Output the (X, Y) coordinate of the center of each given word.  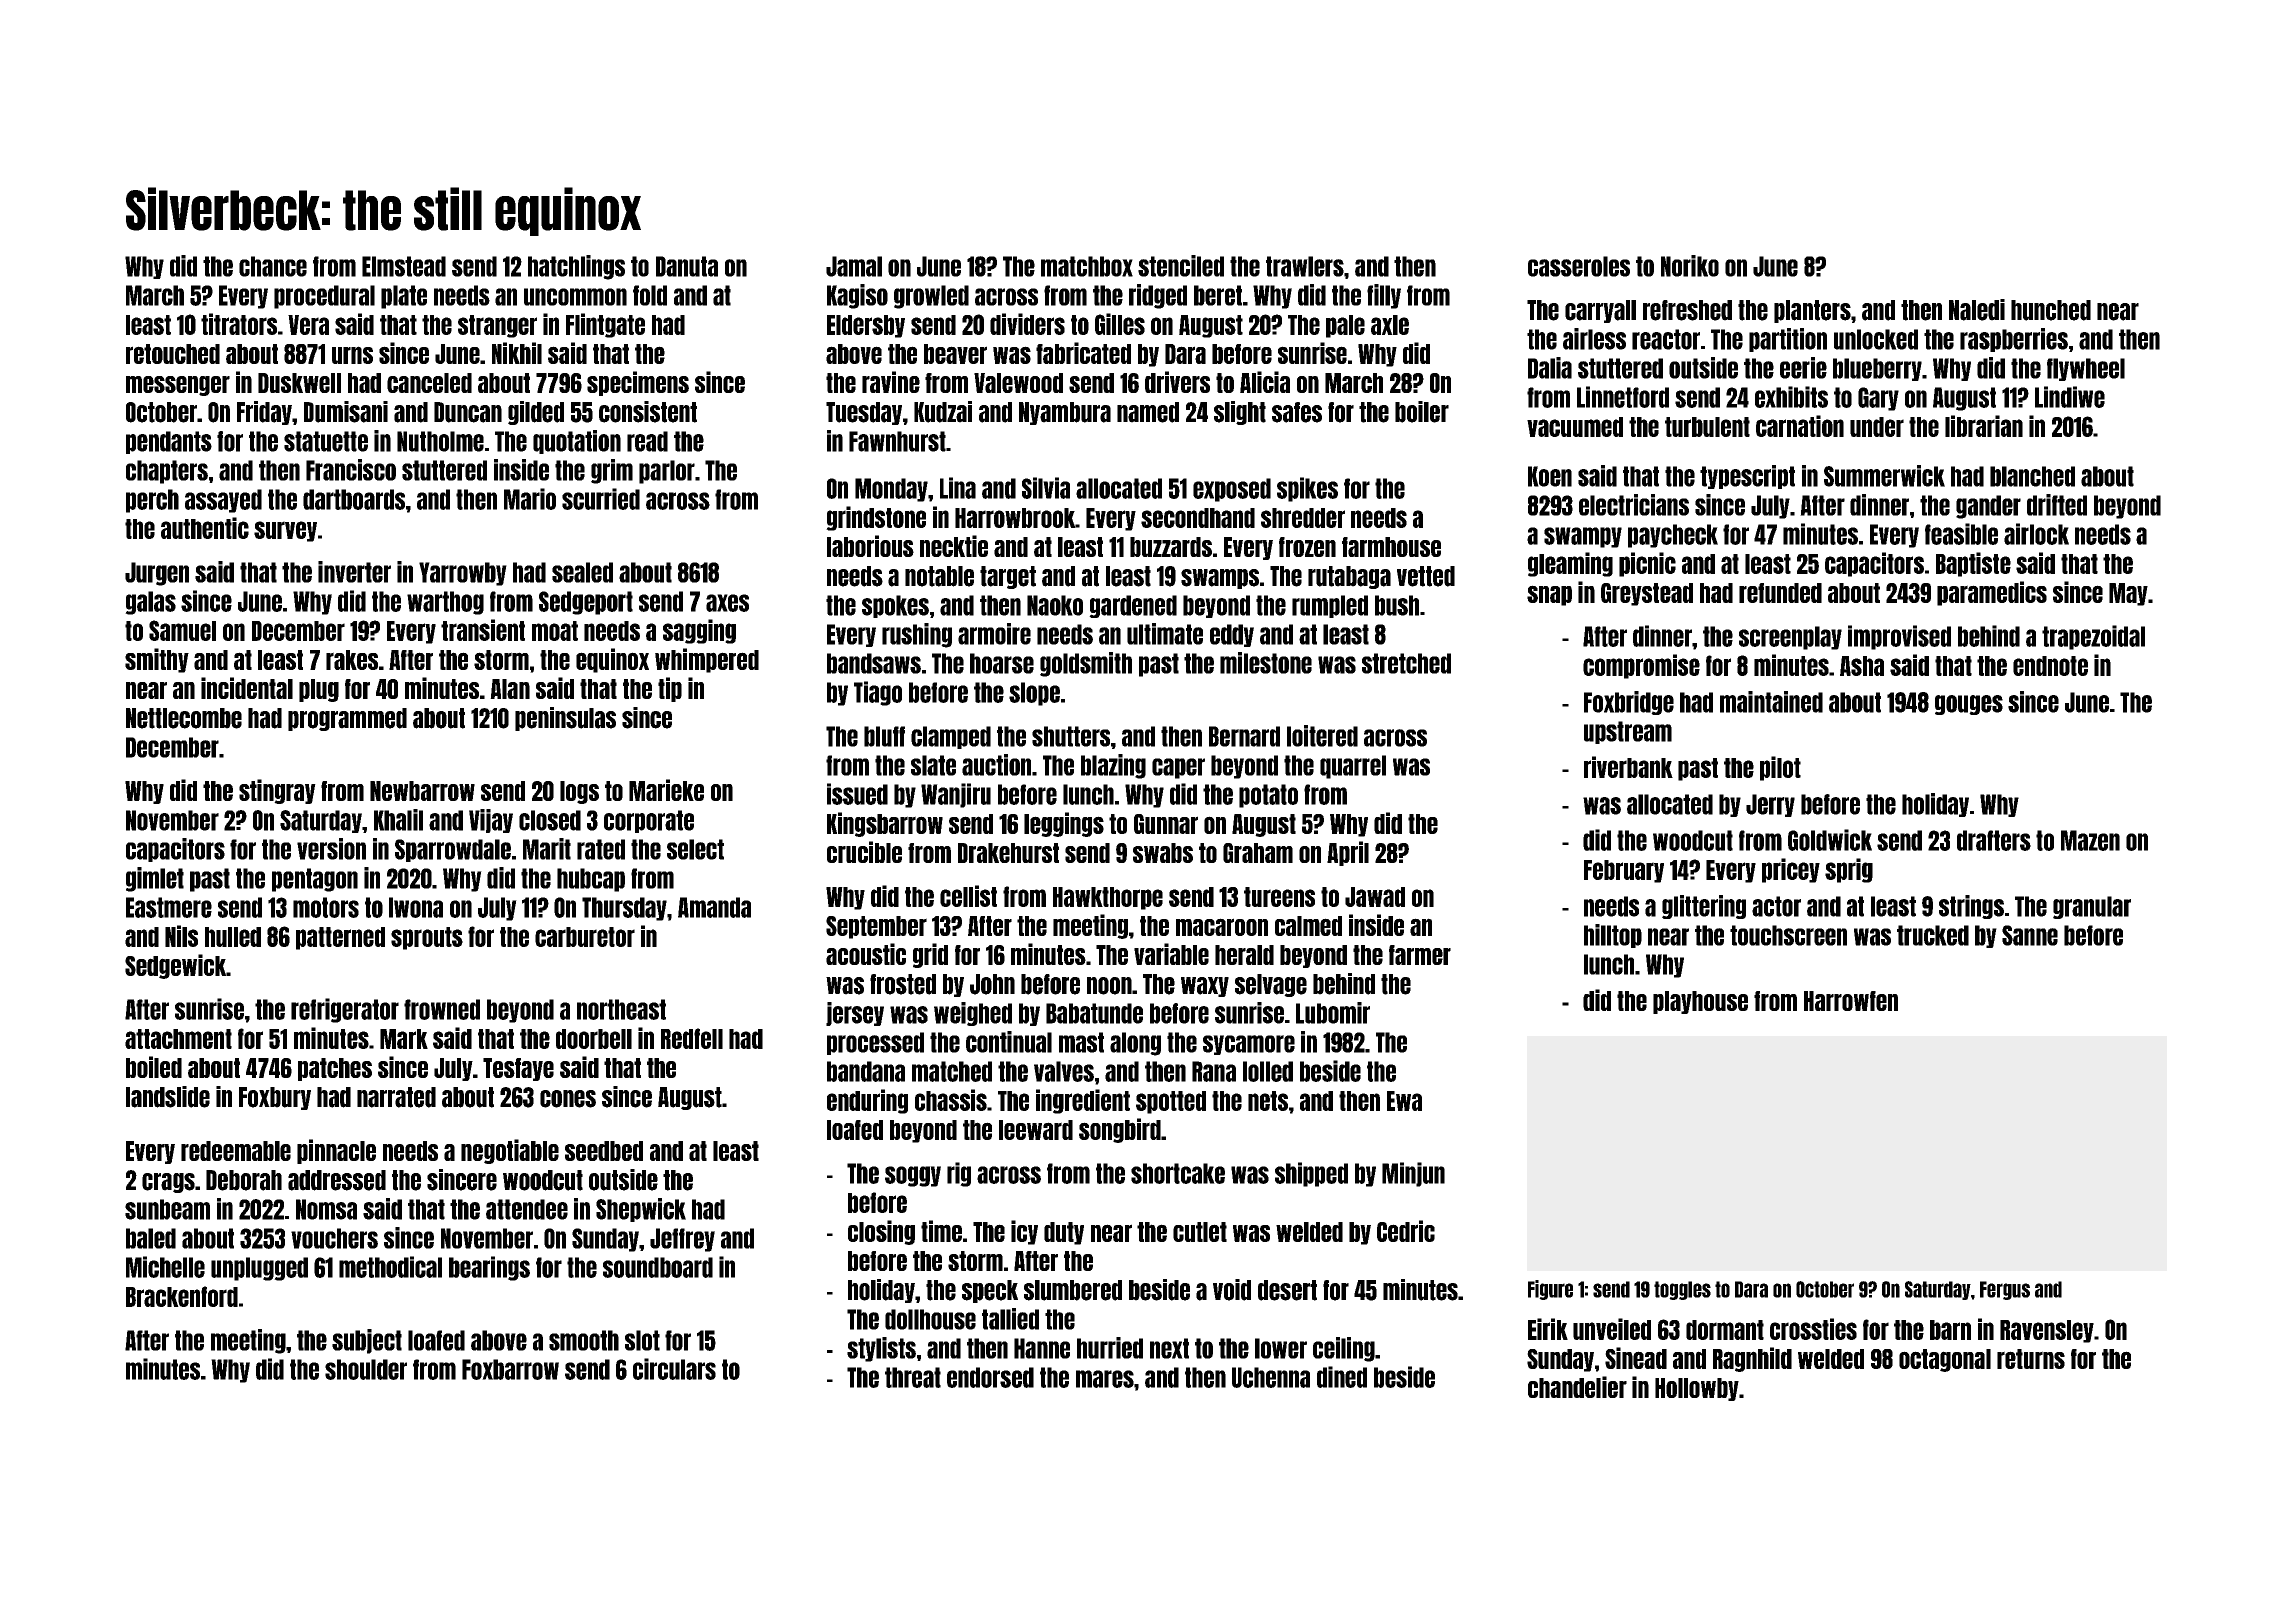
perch (152, 501)
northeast (621, 1009)
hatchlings (576, 267)
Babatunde (1094, 1013)
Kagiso (857, 296)
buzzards (1171, 547)
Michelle (165, 1267)
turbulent (1707, 427)
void (1232, 1290)
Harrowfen (1851, 1001)
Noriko (1690, 266)
